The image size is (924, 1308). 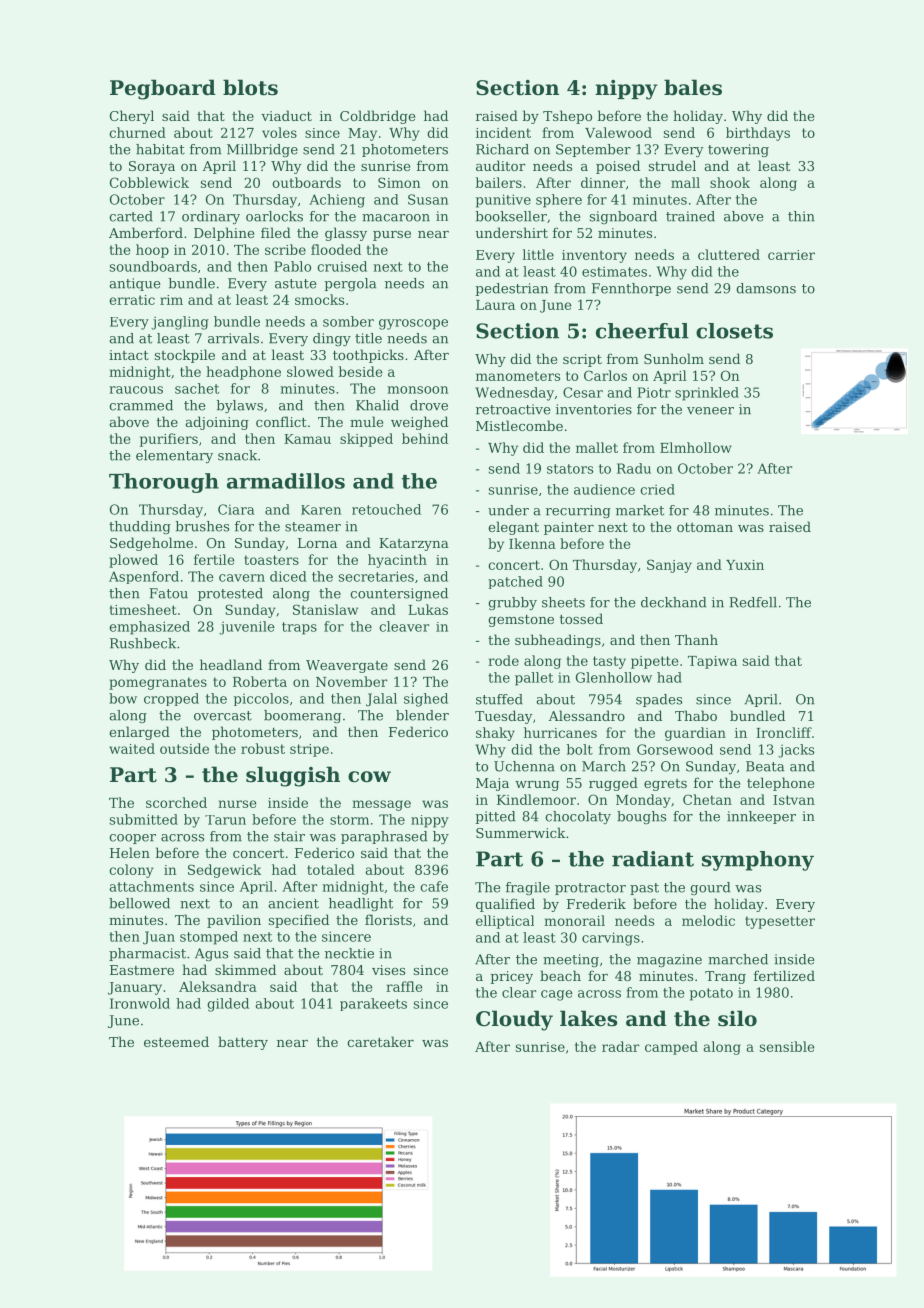 What do you see at coordinates (306, 182) in the document?
I see `outboards` at bounding box center [306, 182].
